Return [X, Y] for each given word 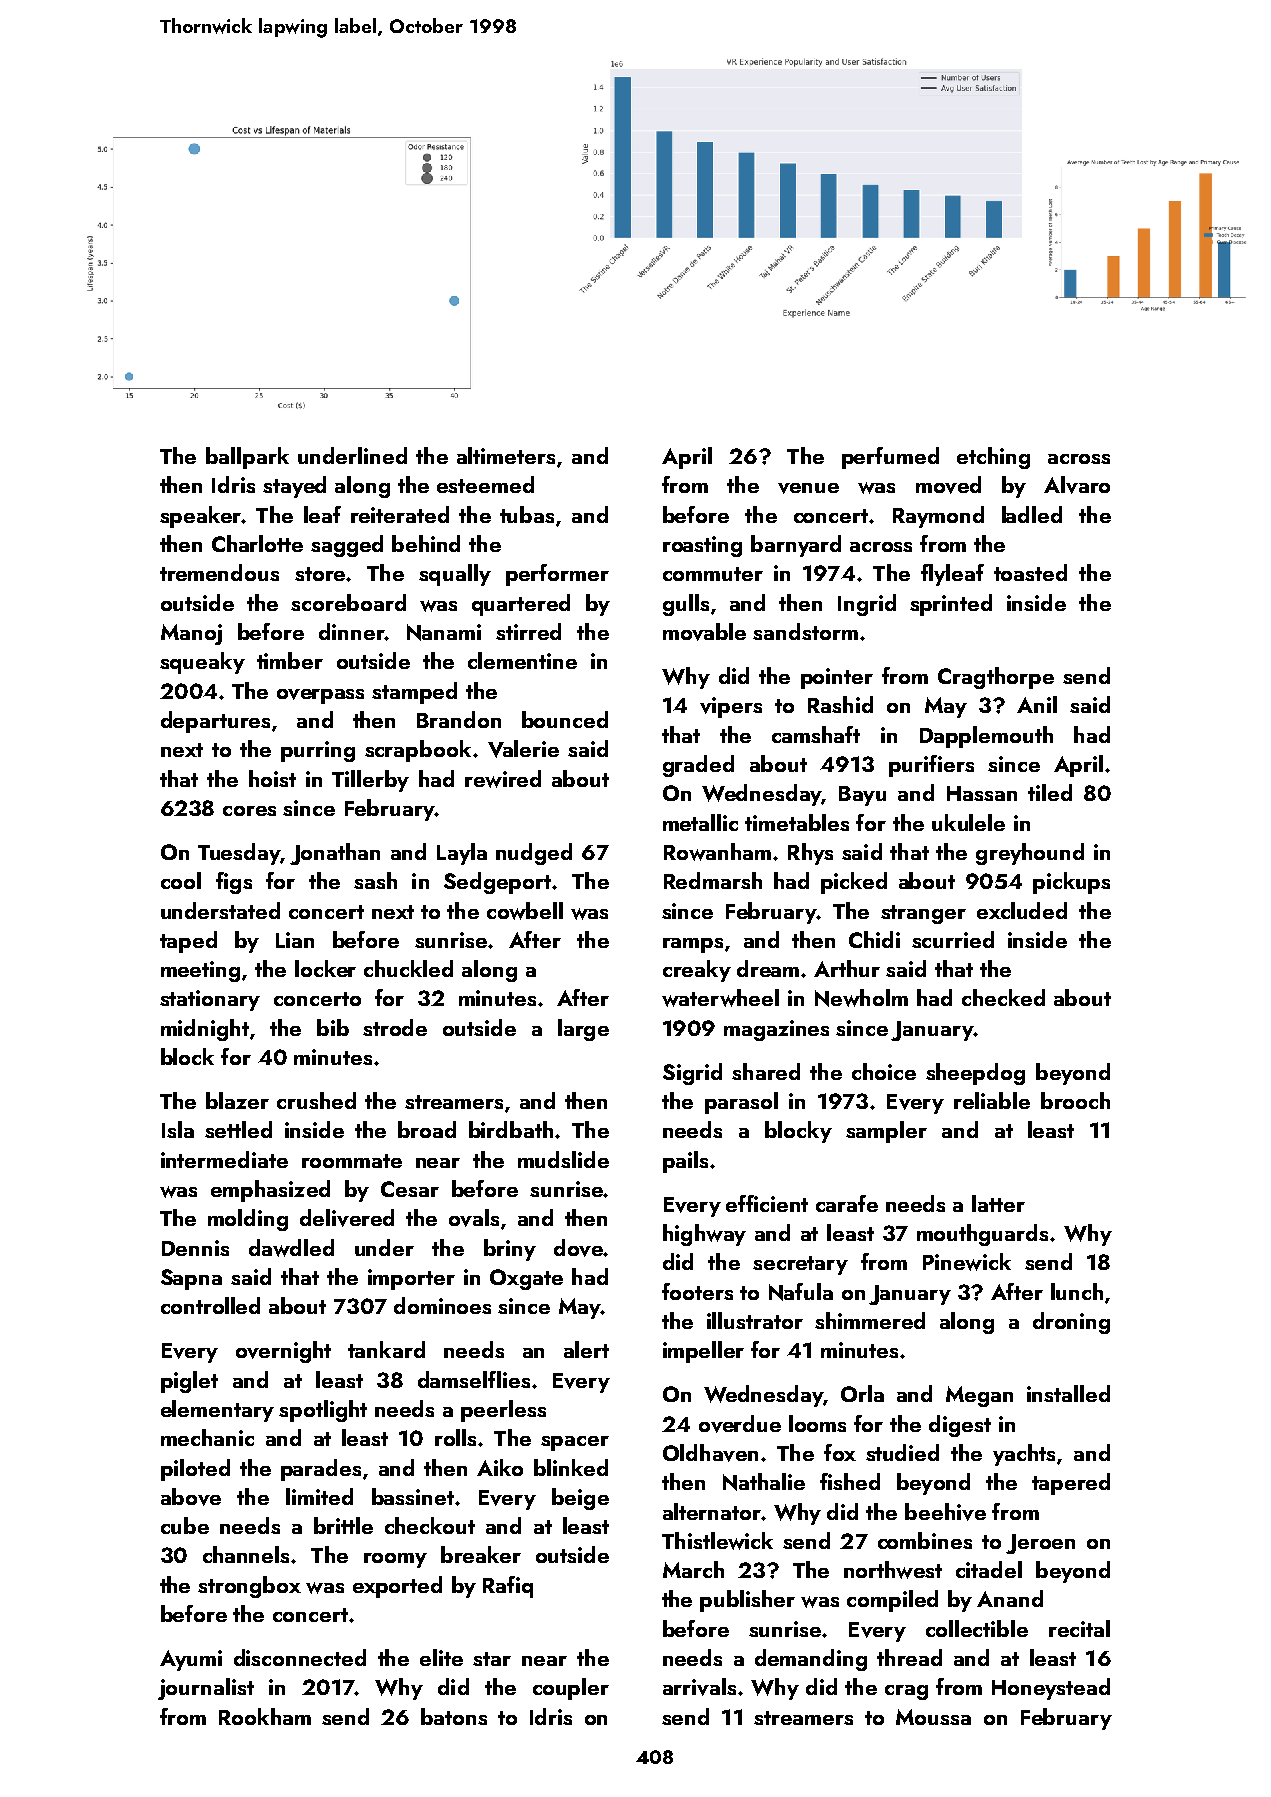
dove [578, 1248]
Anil [1037, 704]
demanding [811, 1660]
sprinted [951, 605]
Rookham [265, 1716]
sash [375, 880]
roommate [352, 1161]
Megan [979, 1396]
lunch [1077, 1291]
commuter [713, 574]
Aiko [500, 1467]
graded [698, 766]
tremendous [219, 572]
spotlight [323, 1411]
